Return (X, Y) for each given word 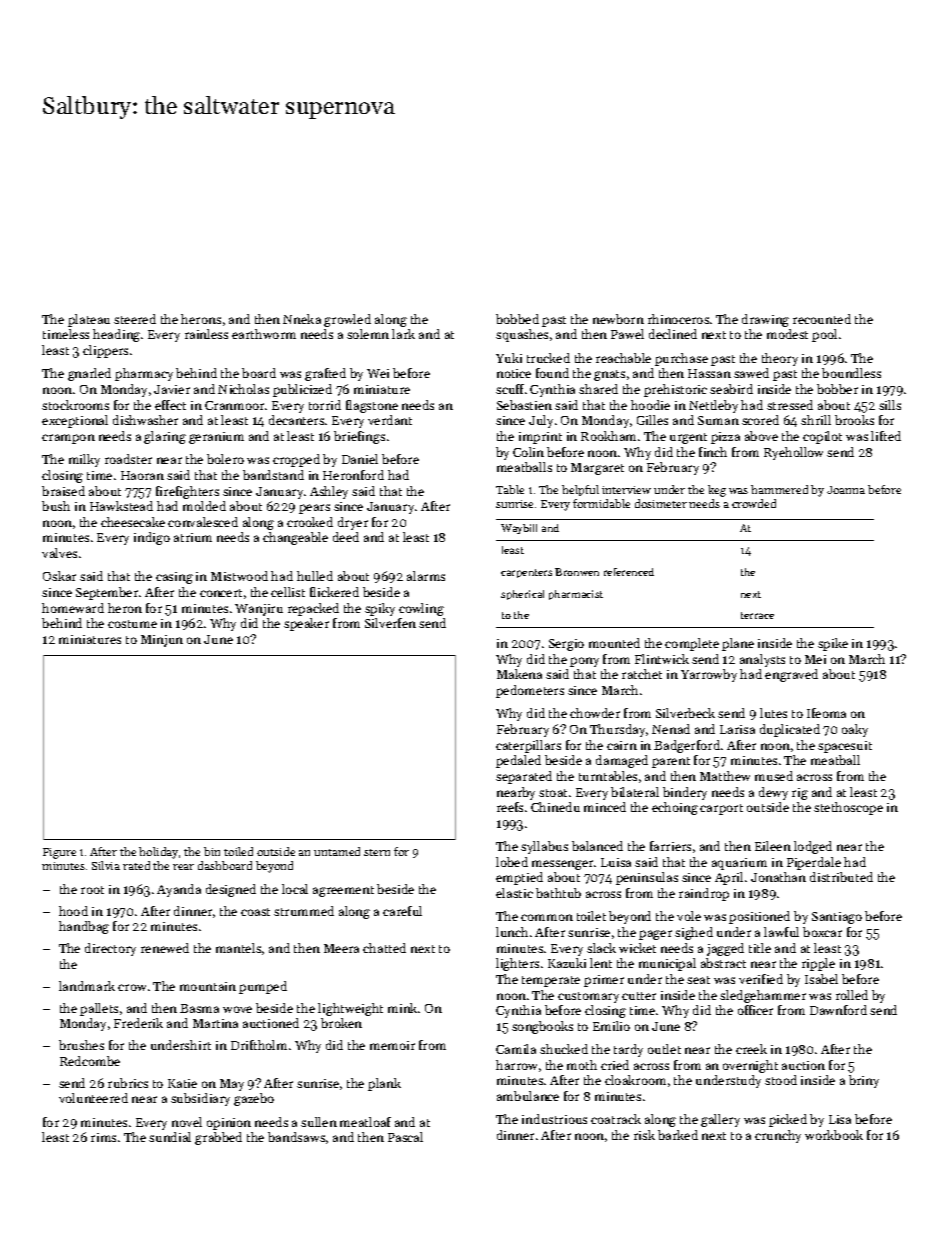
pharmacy (144, 374)
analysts (762, 660)
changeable (295, 538)
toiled (238, 851)
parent (671, 762)
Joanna (846, 490)
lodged (813, 847)
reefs (510, 807)
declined (673, 334)
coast (255, 912)
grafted (325, 374)
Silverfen (390, 623)
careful (402, 911)
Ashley (329, 492)
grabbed (218, 1138)
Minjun (162, 641)
